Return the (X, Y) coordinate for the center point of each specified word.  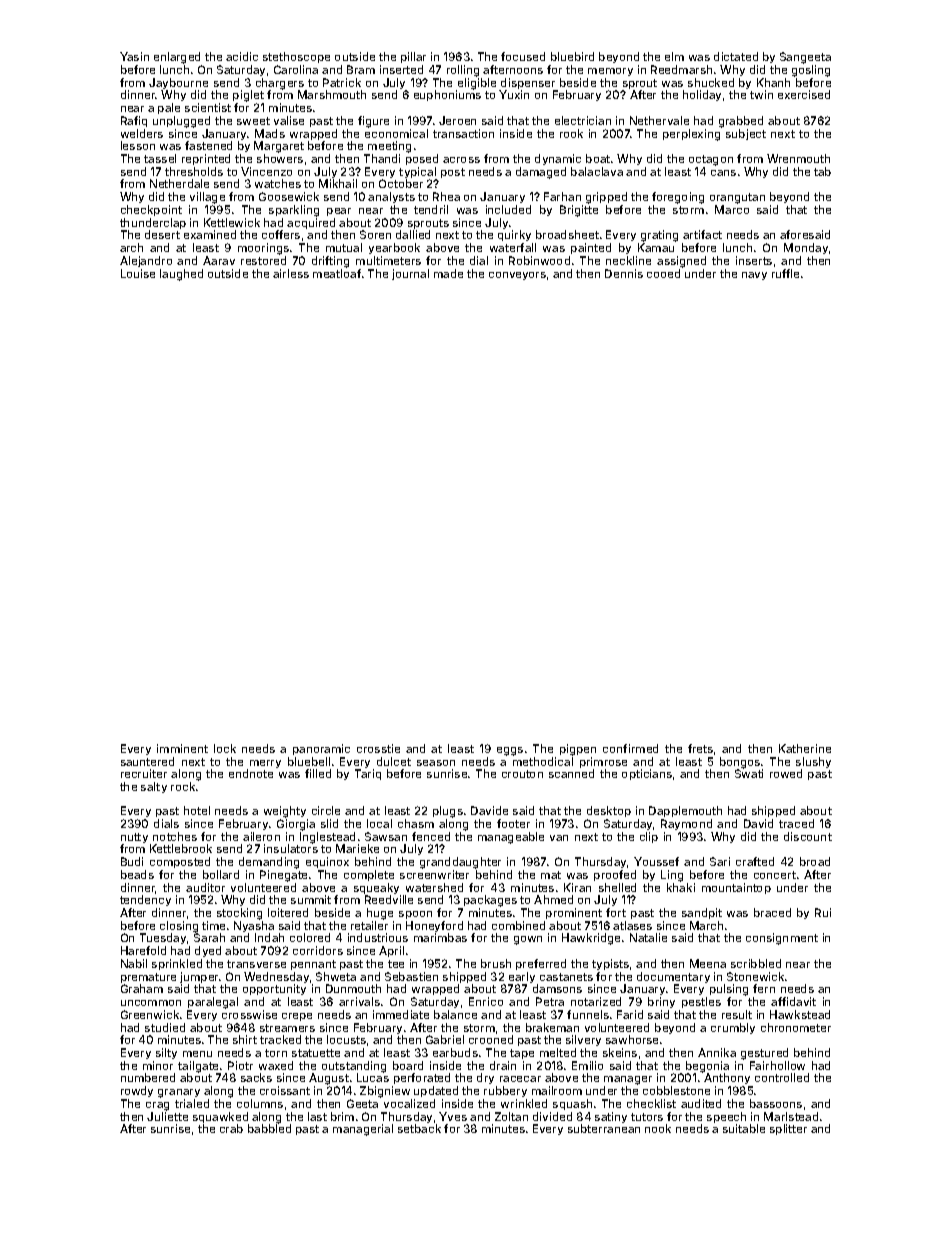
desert (162, 234)
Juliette (167, 1116)
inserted (401, 69)
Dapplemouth (685, 811)
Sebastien (411, 976)
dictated (736, 56)
